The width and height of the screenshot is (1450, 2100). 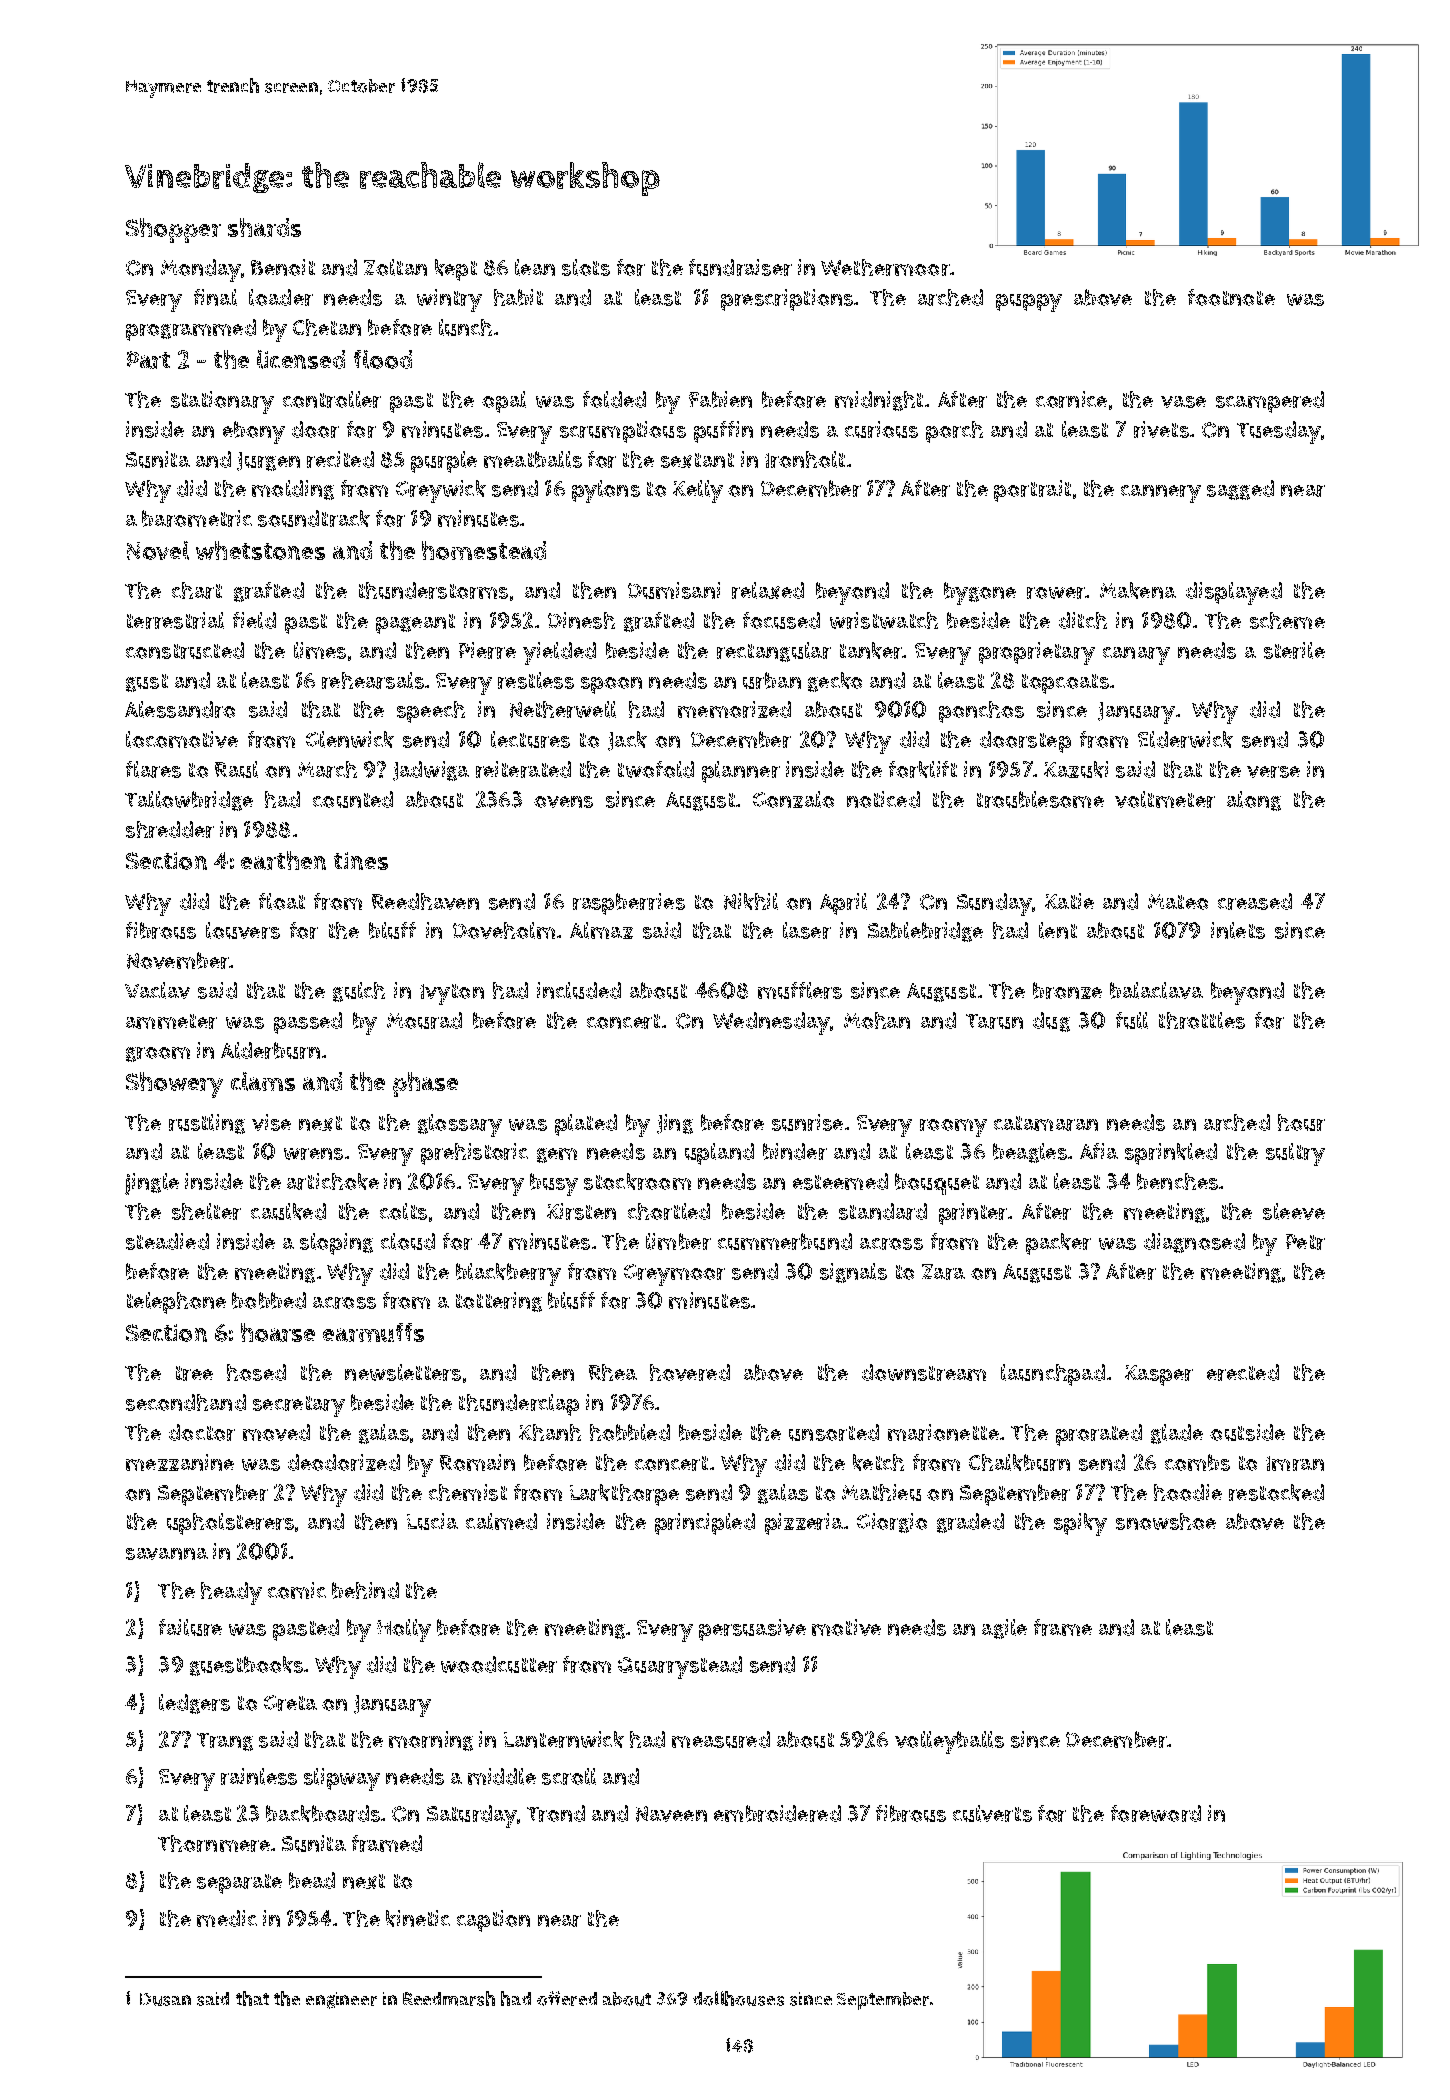 I want to click on Holly, so click(x=404, y=1630).
